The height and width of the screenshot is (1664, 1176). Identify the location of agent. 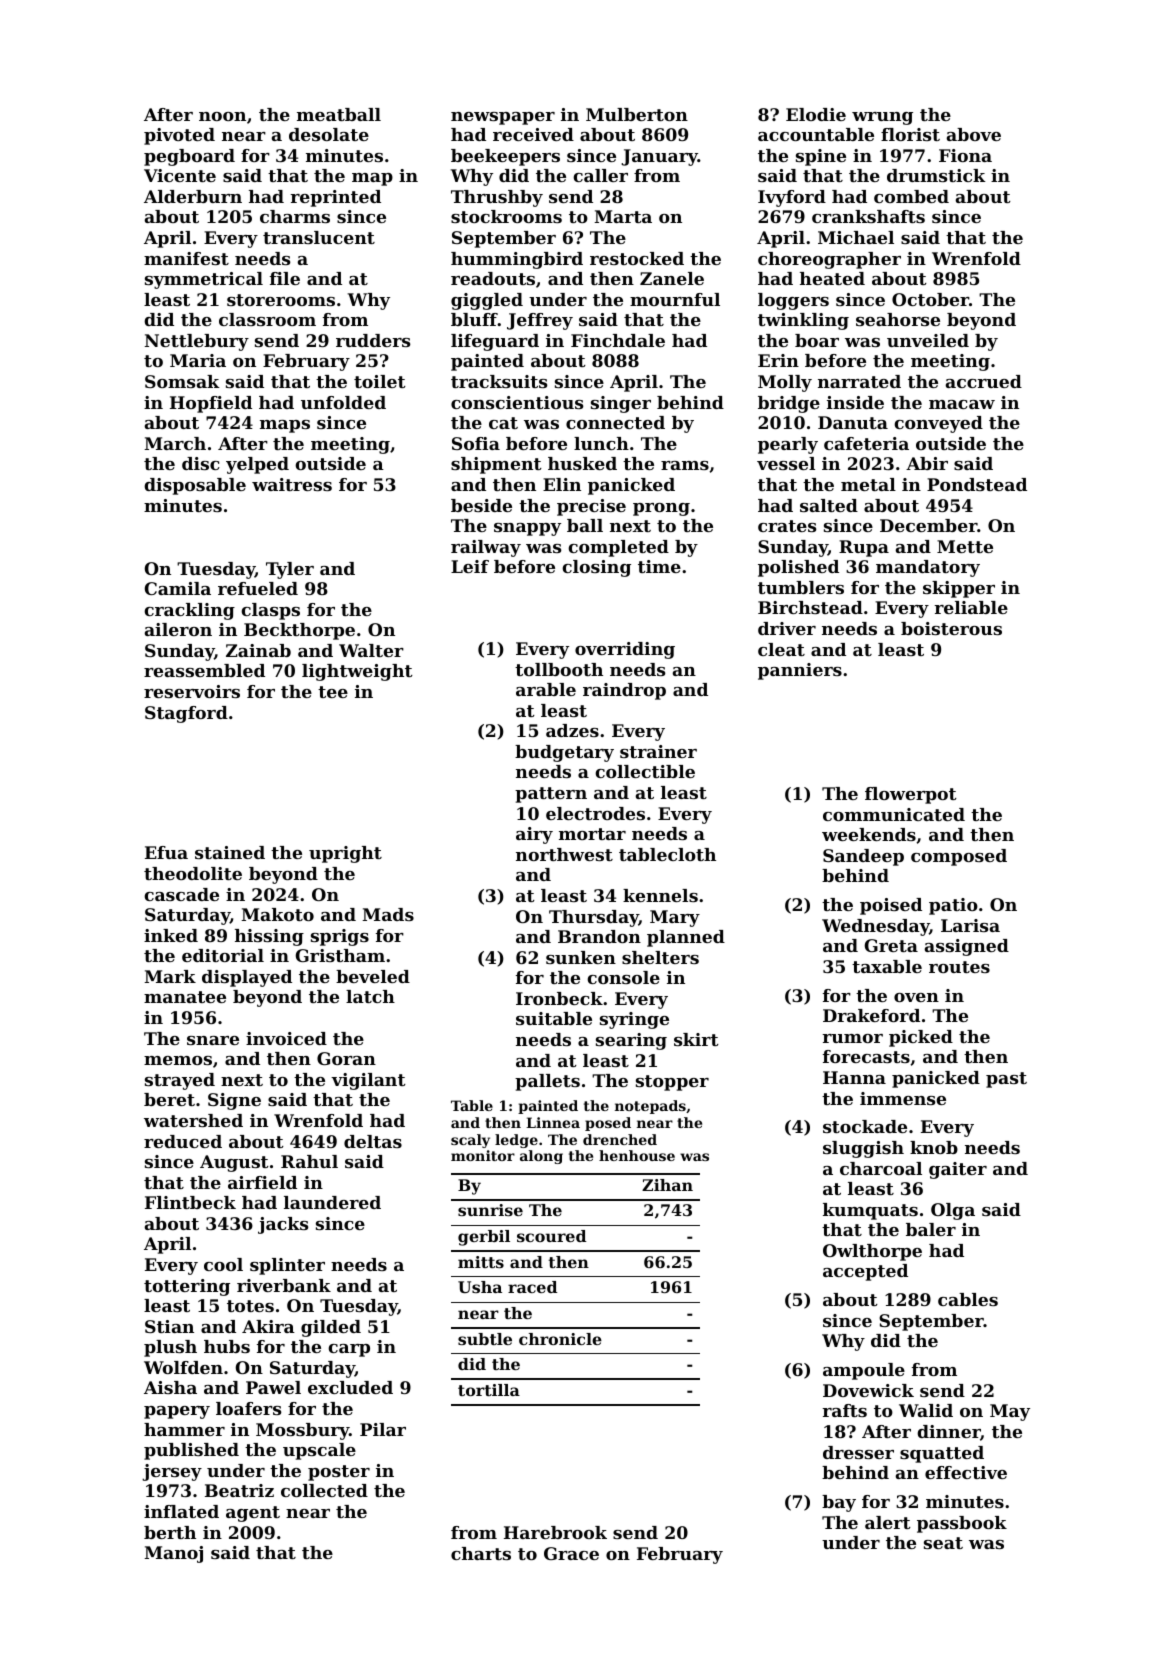
(253, 1514).
